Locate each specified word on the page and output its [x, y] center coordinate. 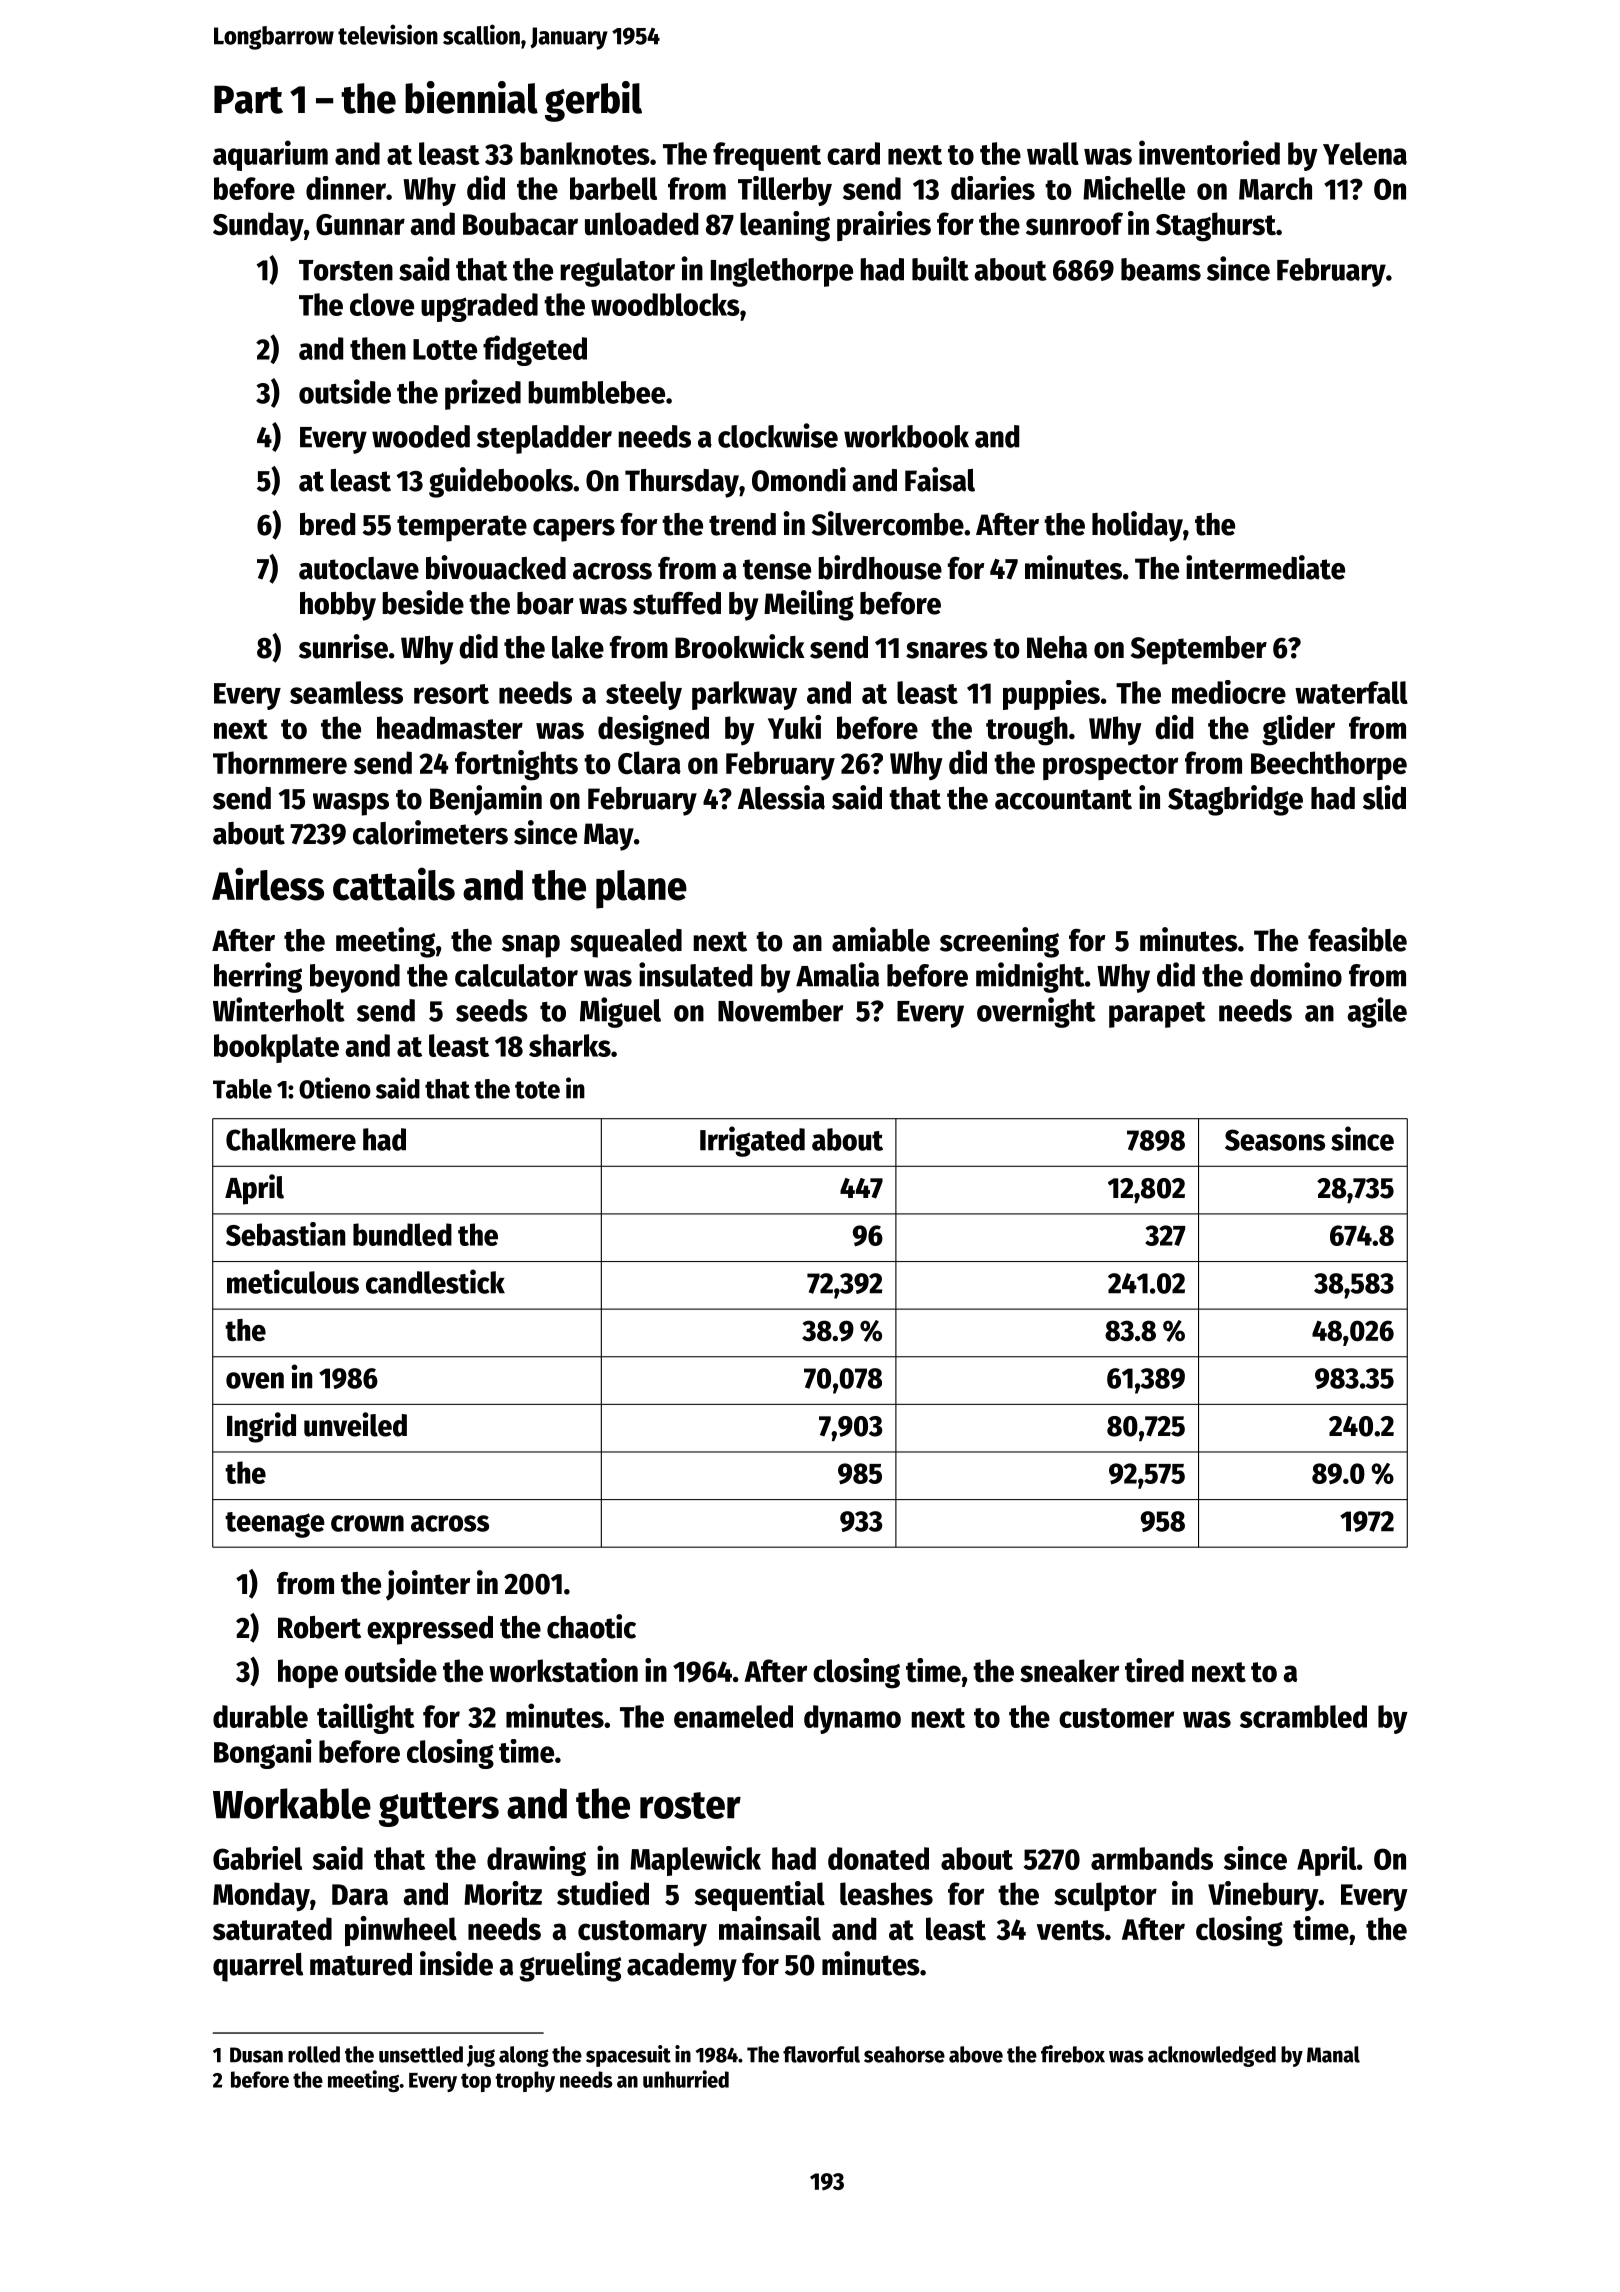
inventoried [1209, 152]
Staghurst [1216, 227]
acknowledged [1212, 2056]
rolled [314, 2054]
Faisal [940, 479]
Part [248, 99]
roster [690, 1805]
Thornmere [280, 763]
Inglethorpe [782, 272]
